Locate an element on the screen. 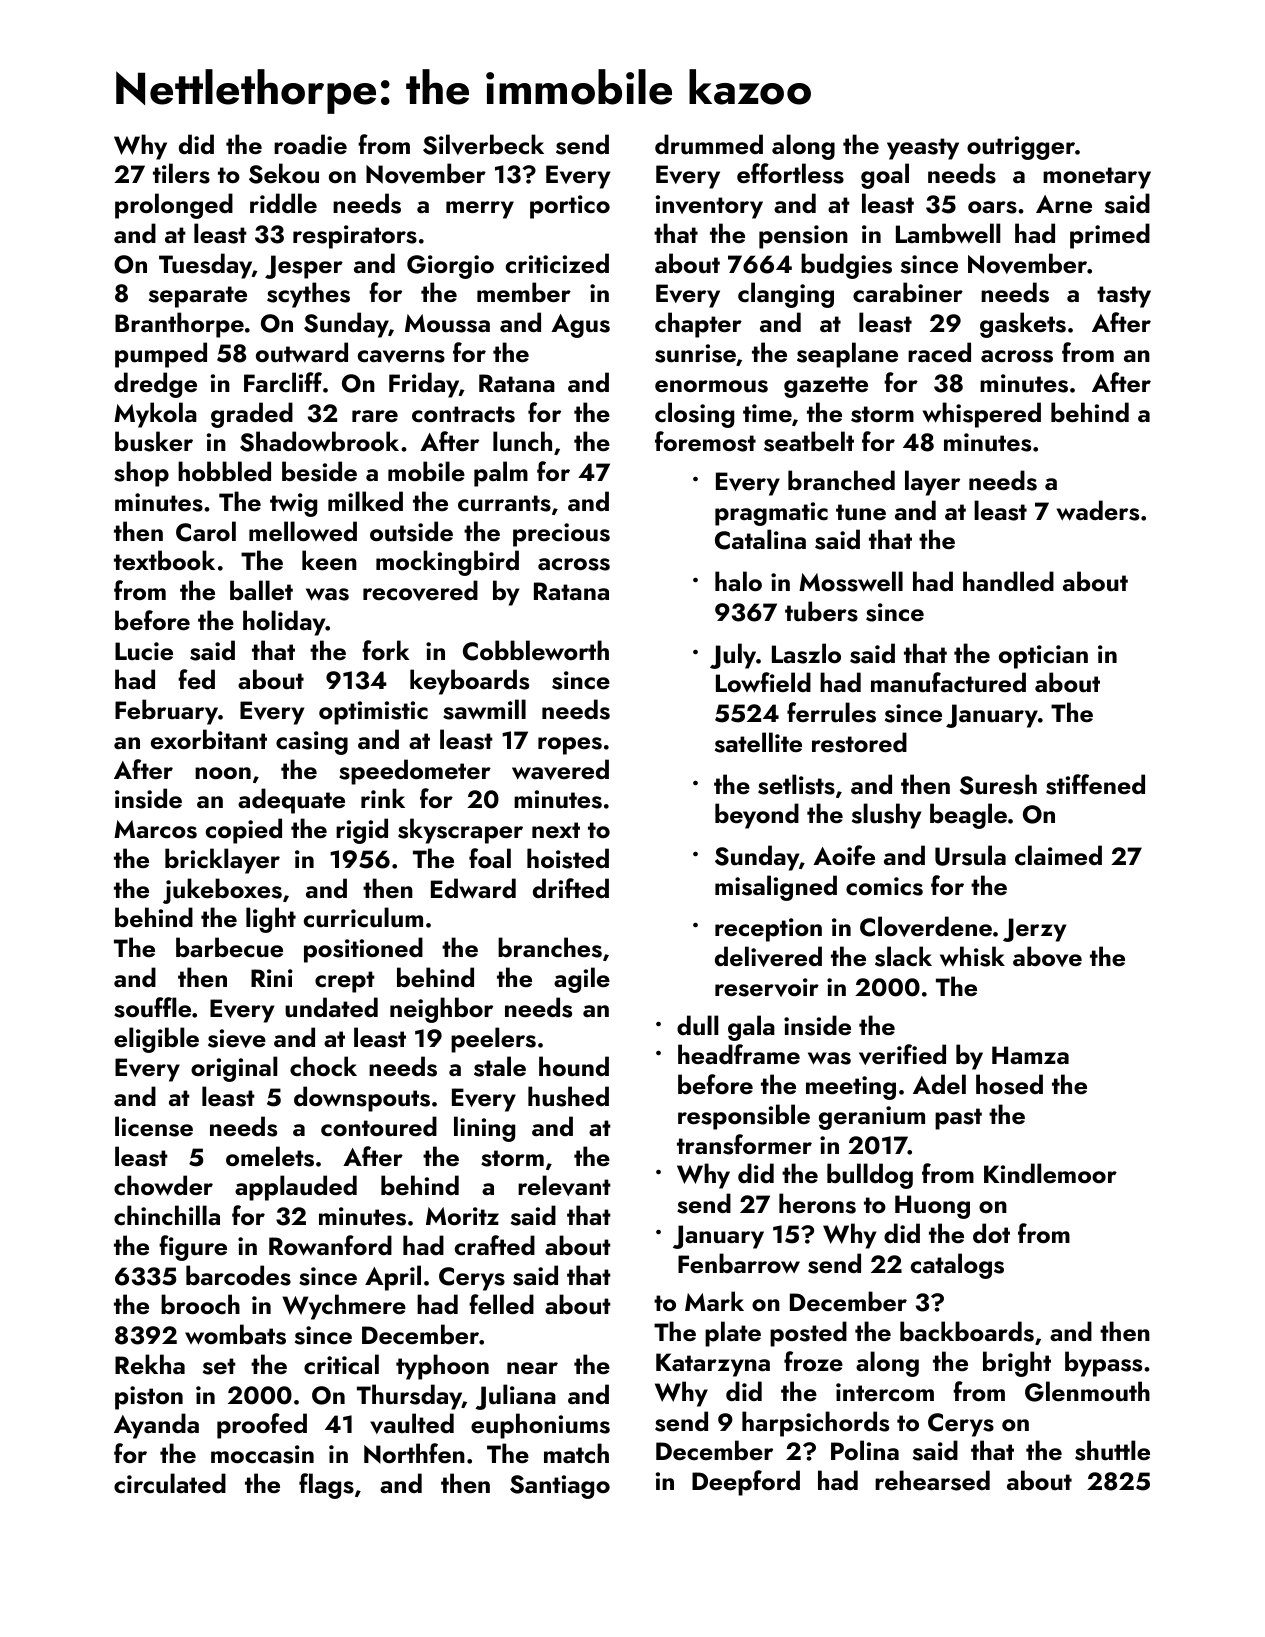 The height and width of the screenshot is (1637, 1265). transformer is located at coordinates (744, 1144).
